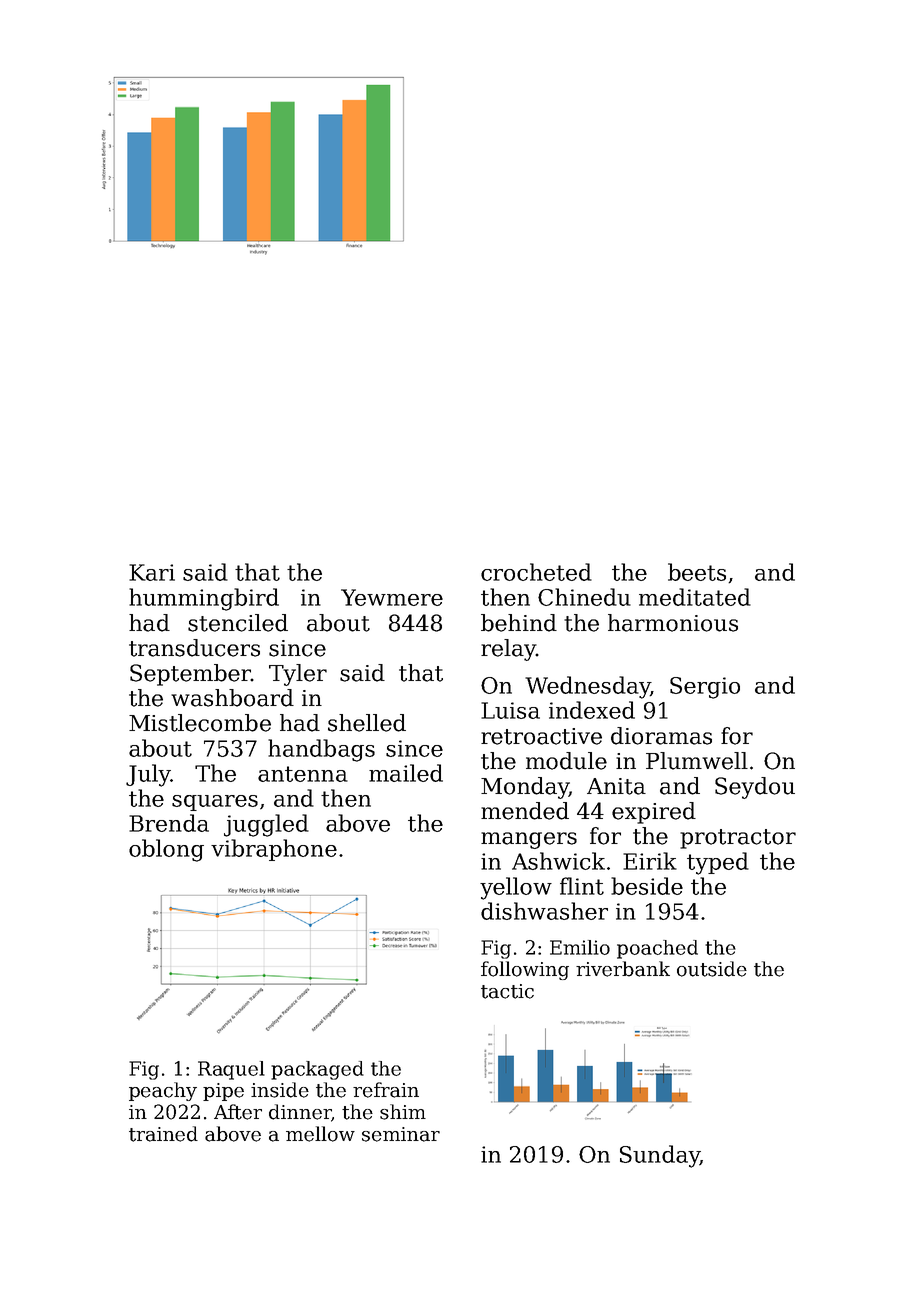 This image has height=1311, width=924. I want to click on Raquel, so click(231, 1070).
